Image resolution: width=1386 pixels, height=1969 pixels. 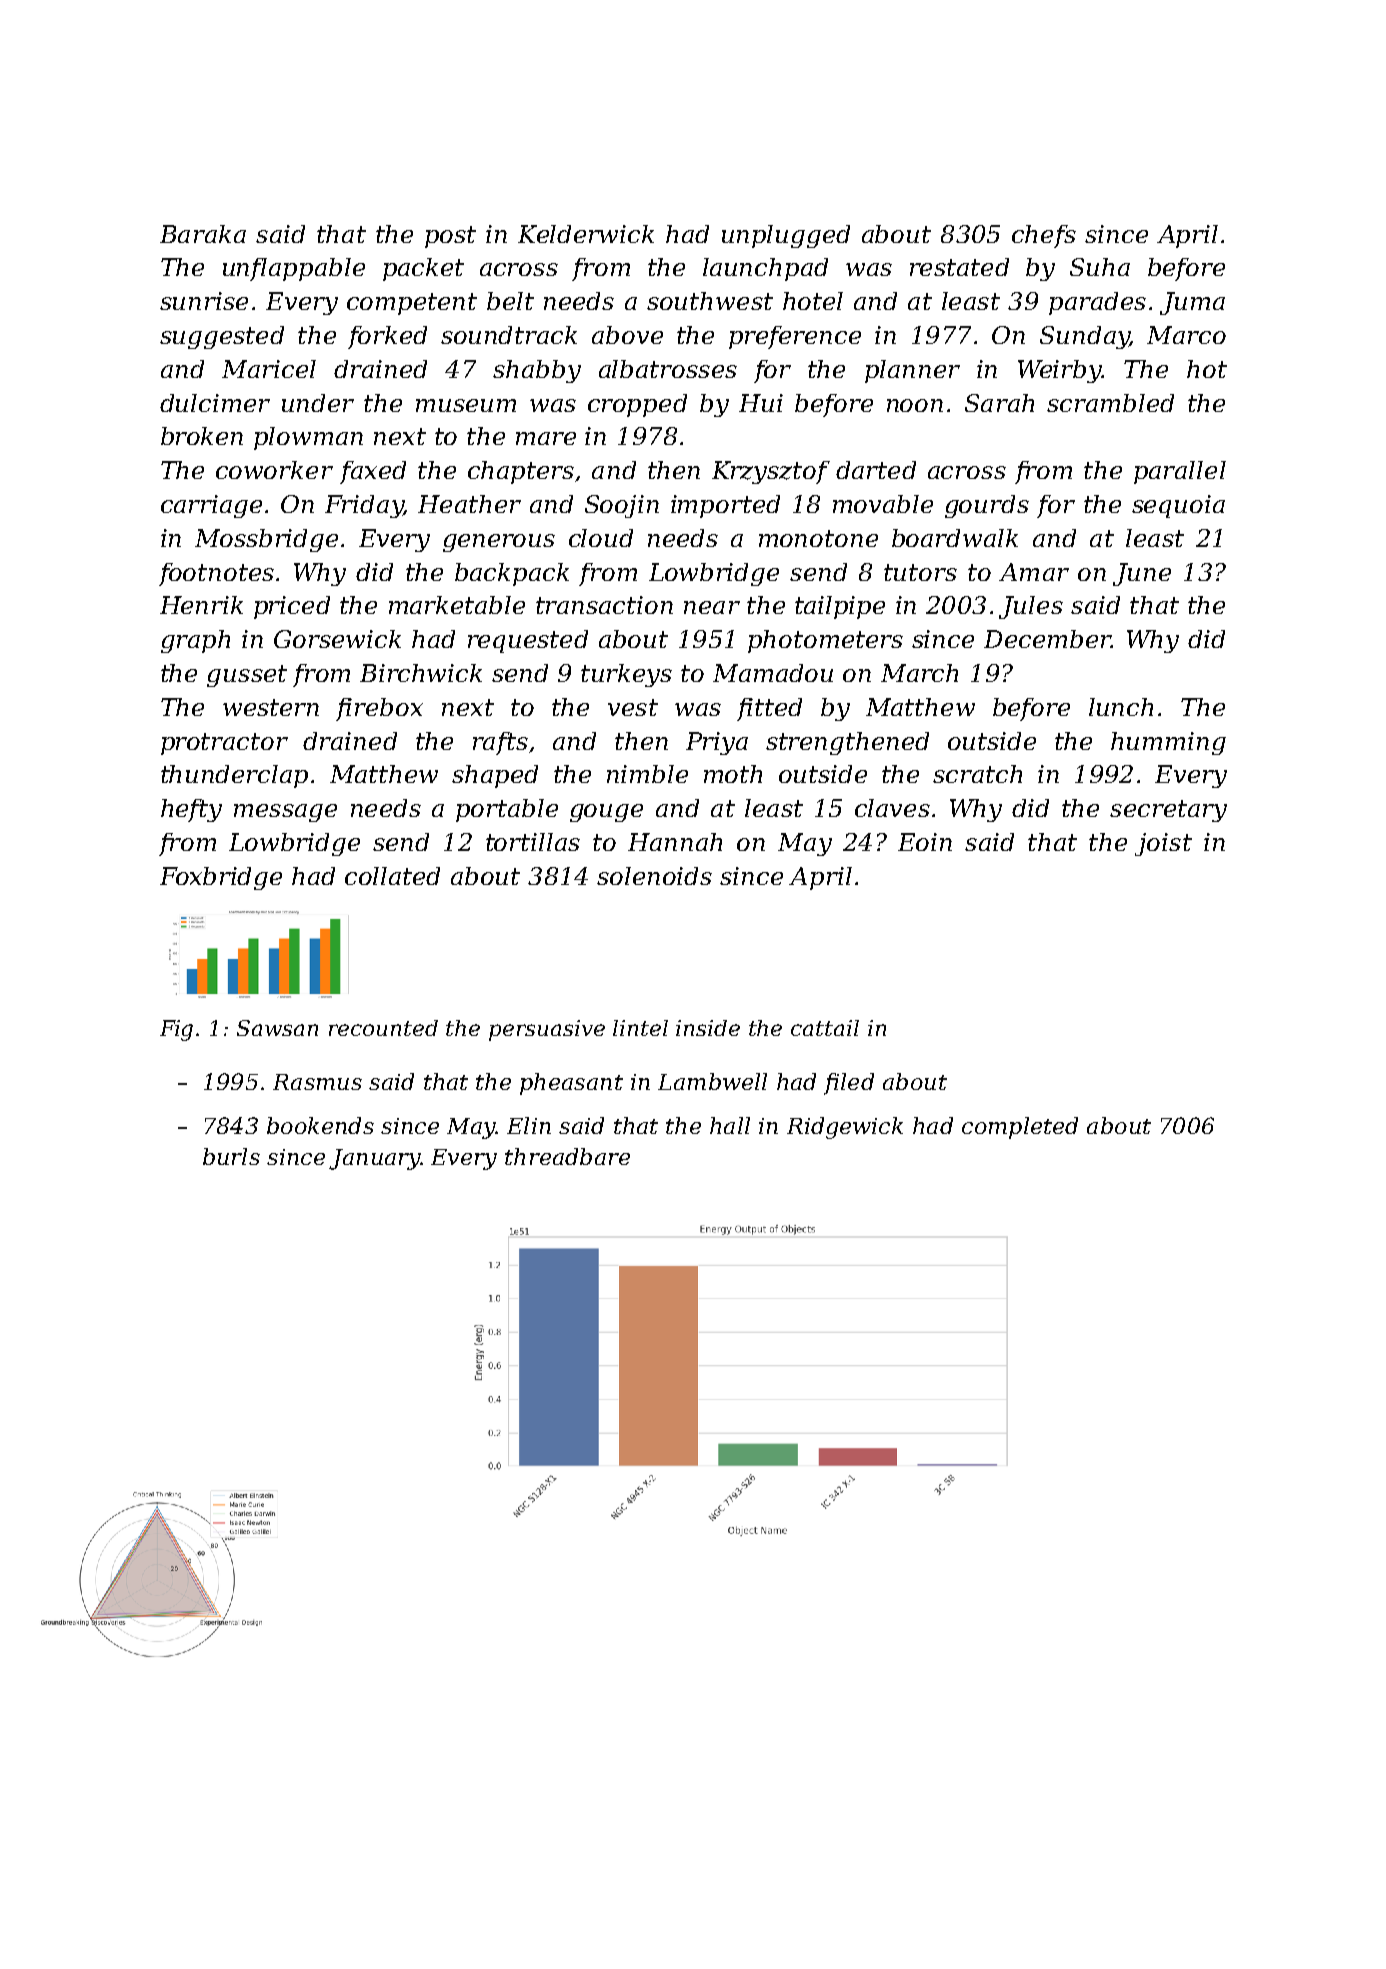 I want to click on unplugged, so click(x=786, y=236).
